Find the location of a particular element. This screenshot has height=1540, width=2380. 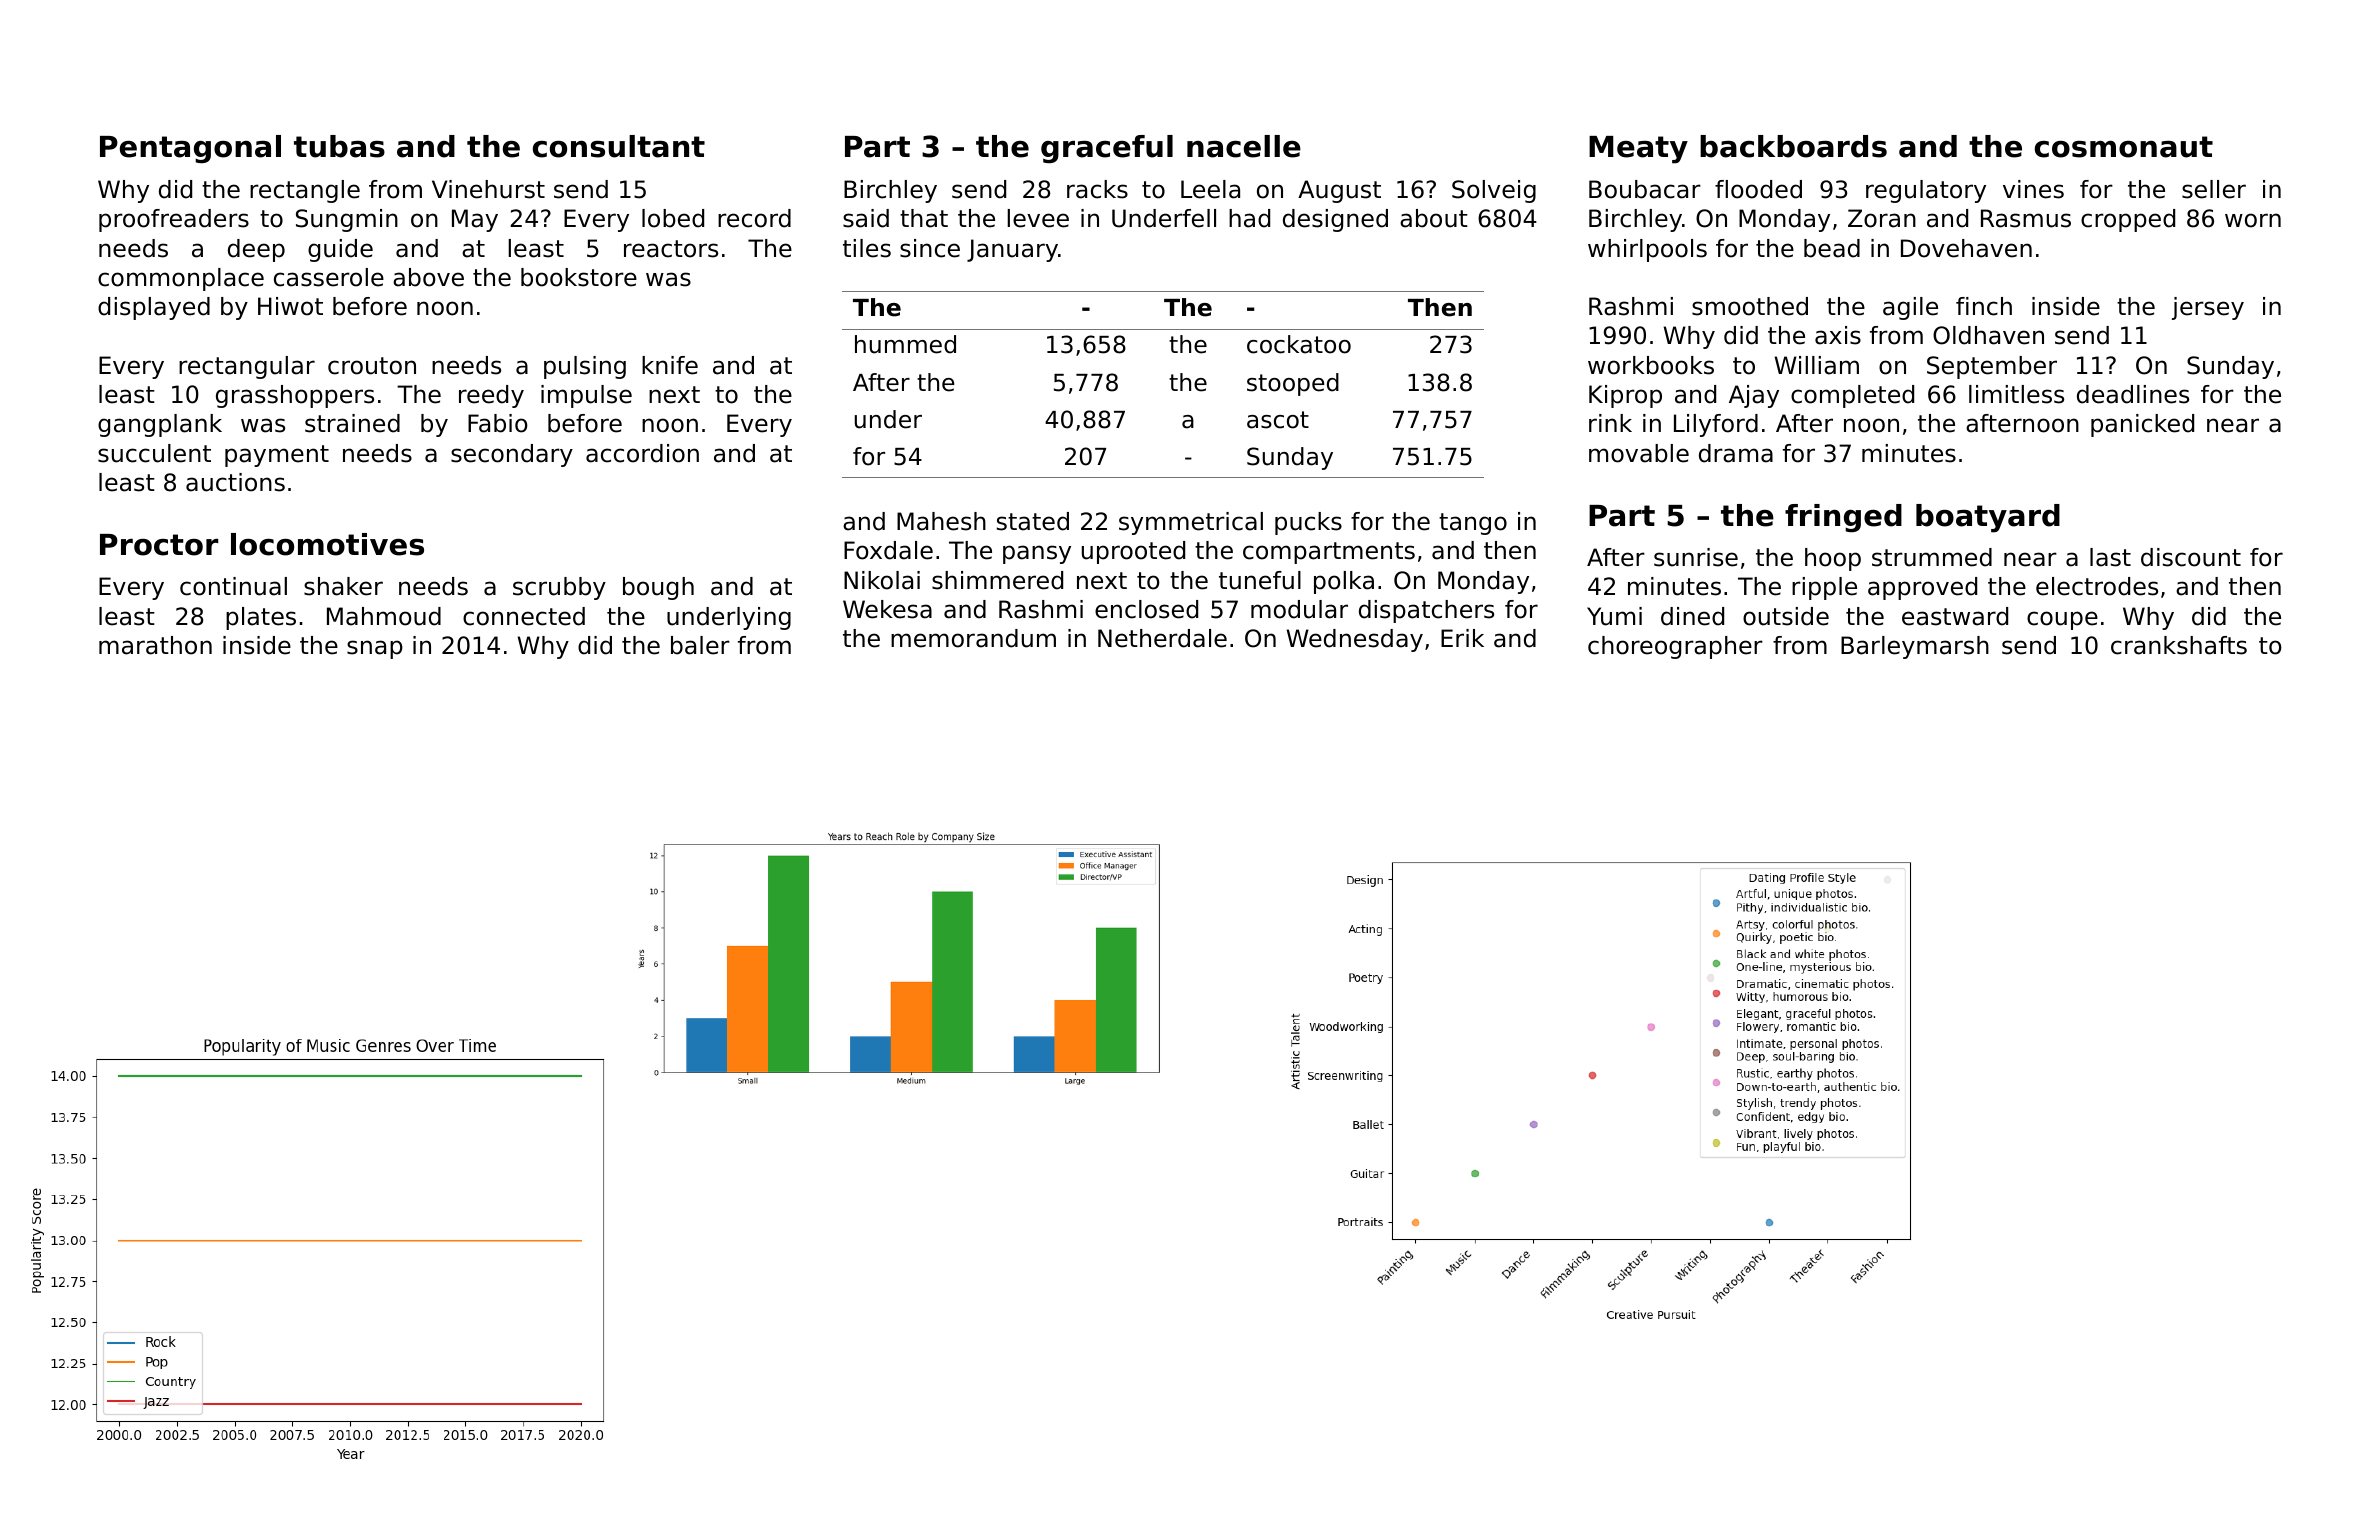

limitless is located at coordinates (2016, 394).
